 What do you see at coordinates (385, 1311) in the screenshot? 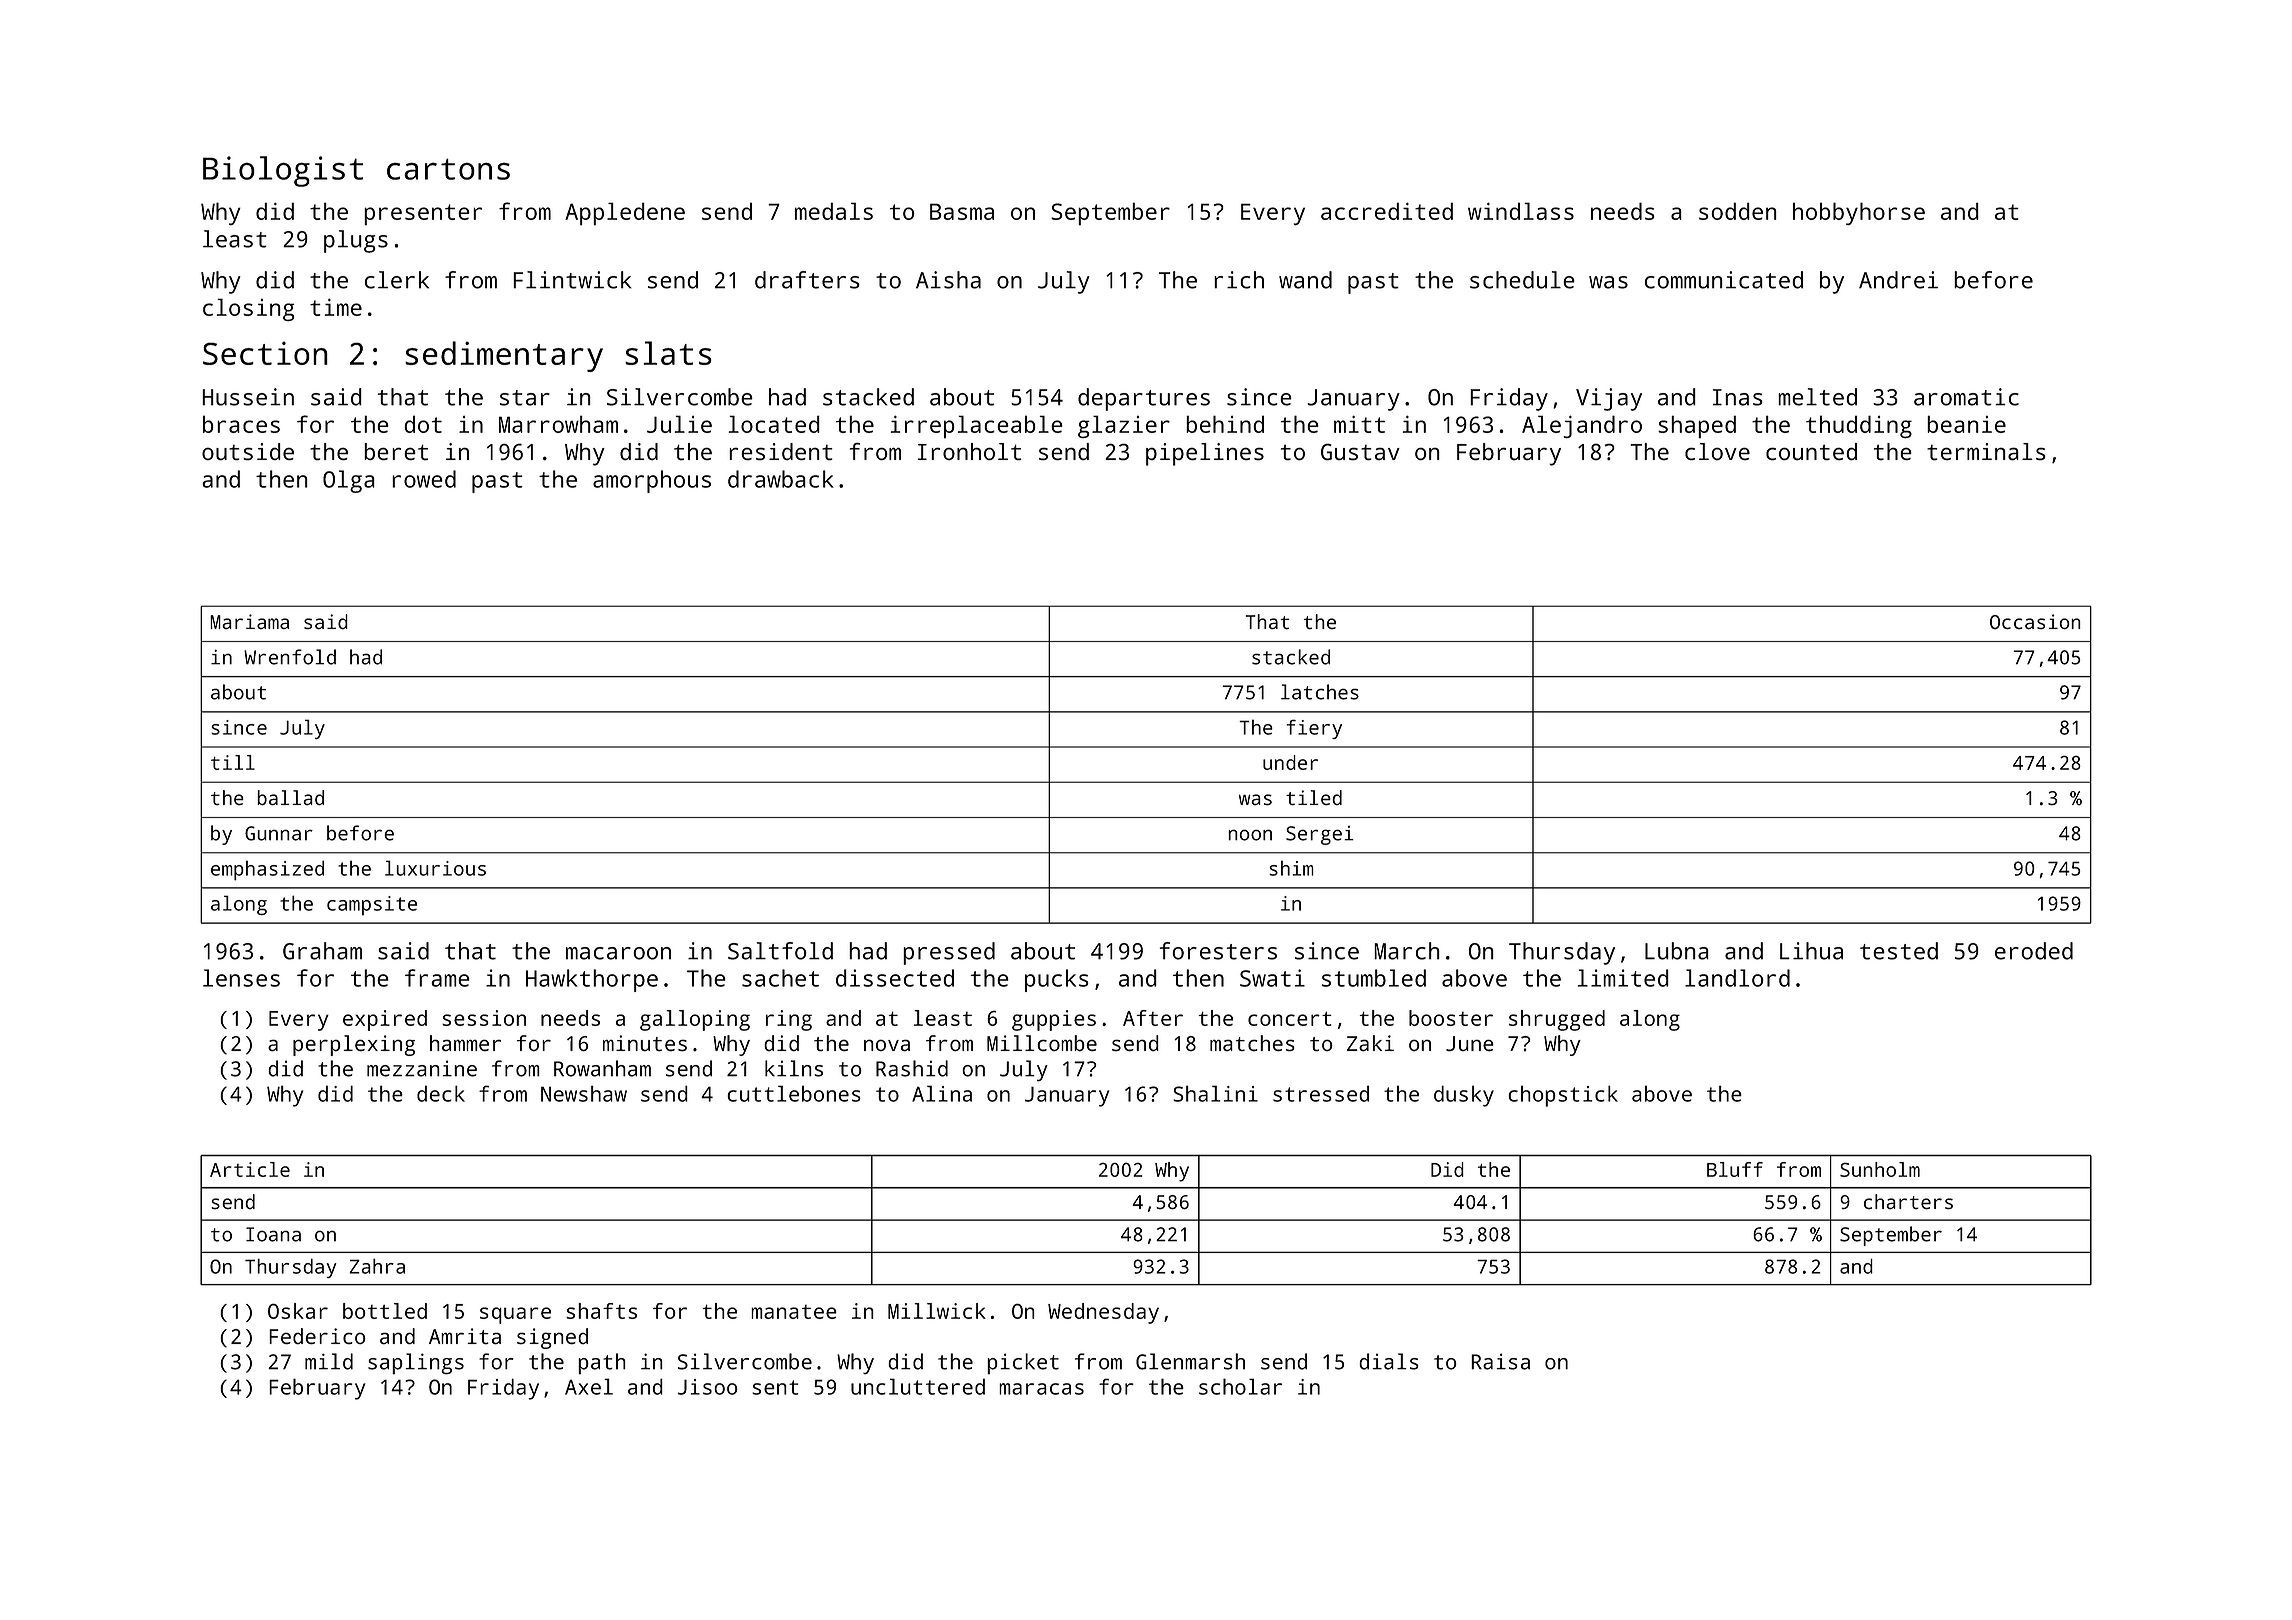
I see `bottled` at bounding box center [385, 1311].
